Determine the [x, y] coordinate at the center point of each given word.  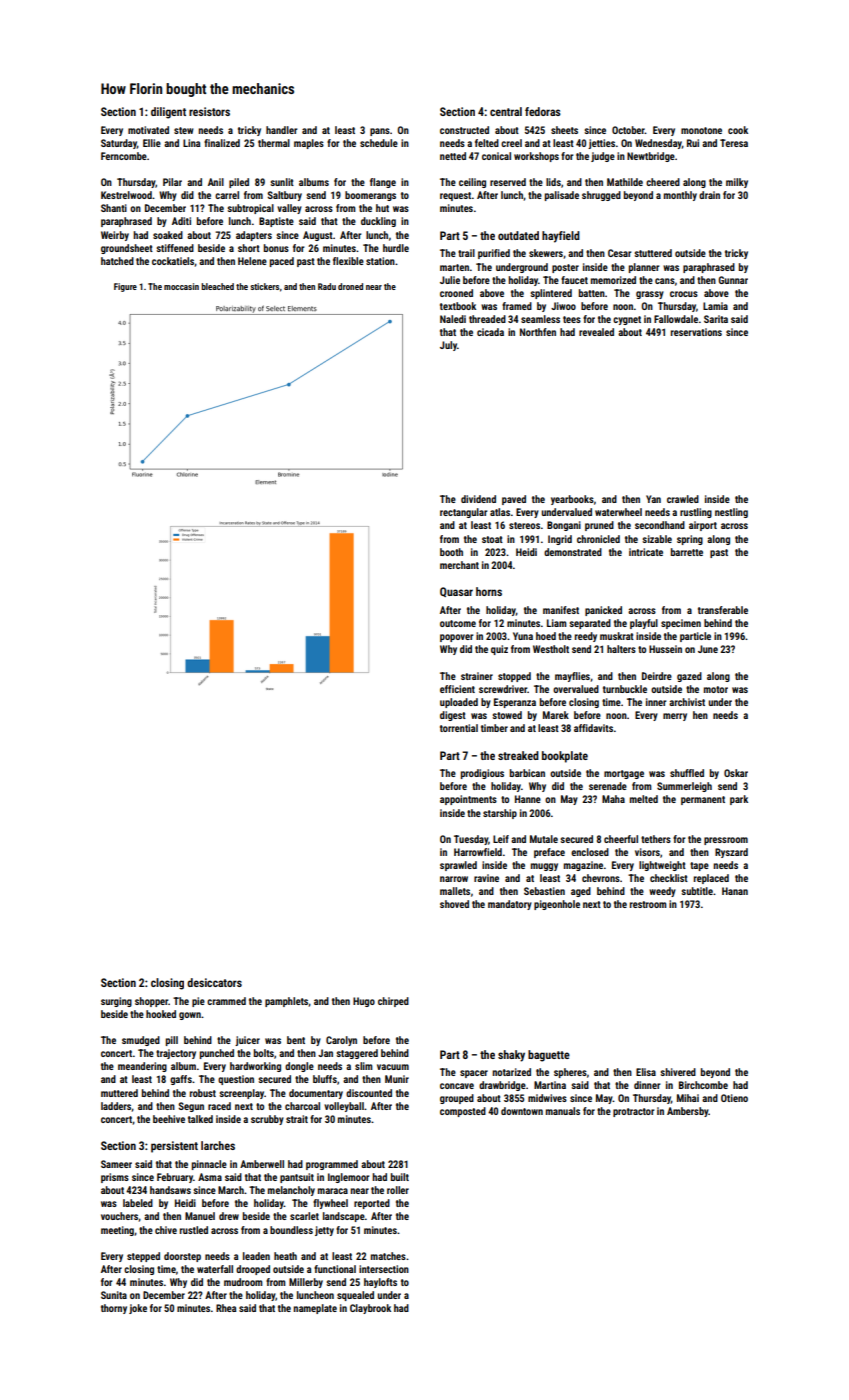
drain [709, 195]
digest [453, 716]
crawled [683, 499]
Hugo [364, 1002]
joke [138, 1309]
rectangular [463, 513]
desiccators [214, 982]
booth [451, 552]
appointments [468, 800]
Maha [613, 799]
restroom [648, 904]
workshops [536, 157]
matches [388, 1256]
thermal [274, 143]
